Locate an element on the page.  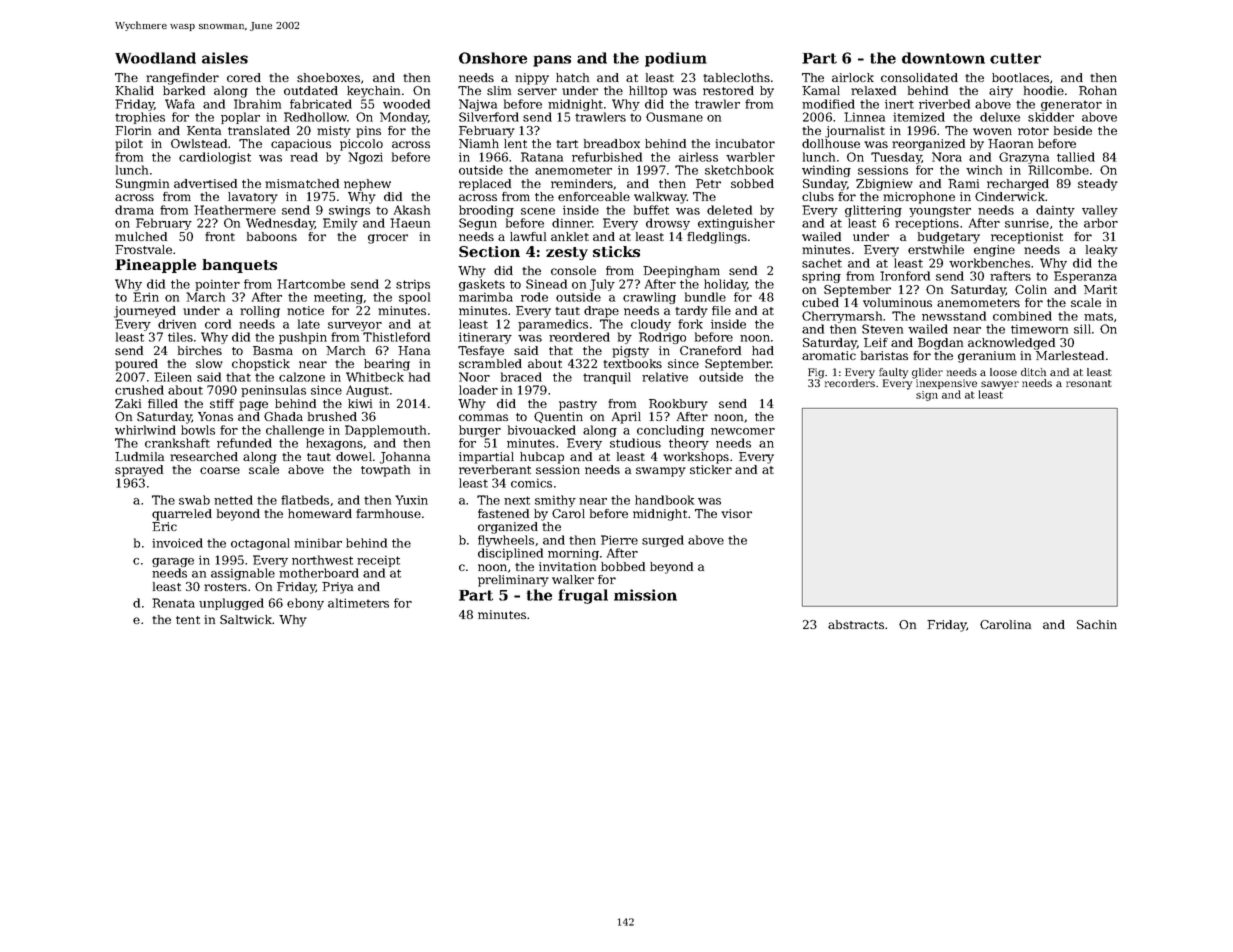
unplugged is located at coordinates (231, 604).
